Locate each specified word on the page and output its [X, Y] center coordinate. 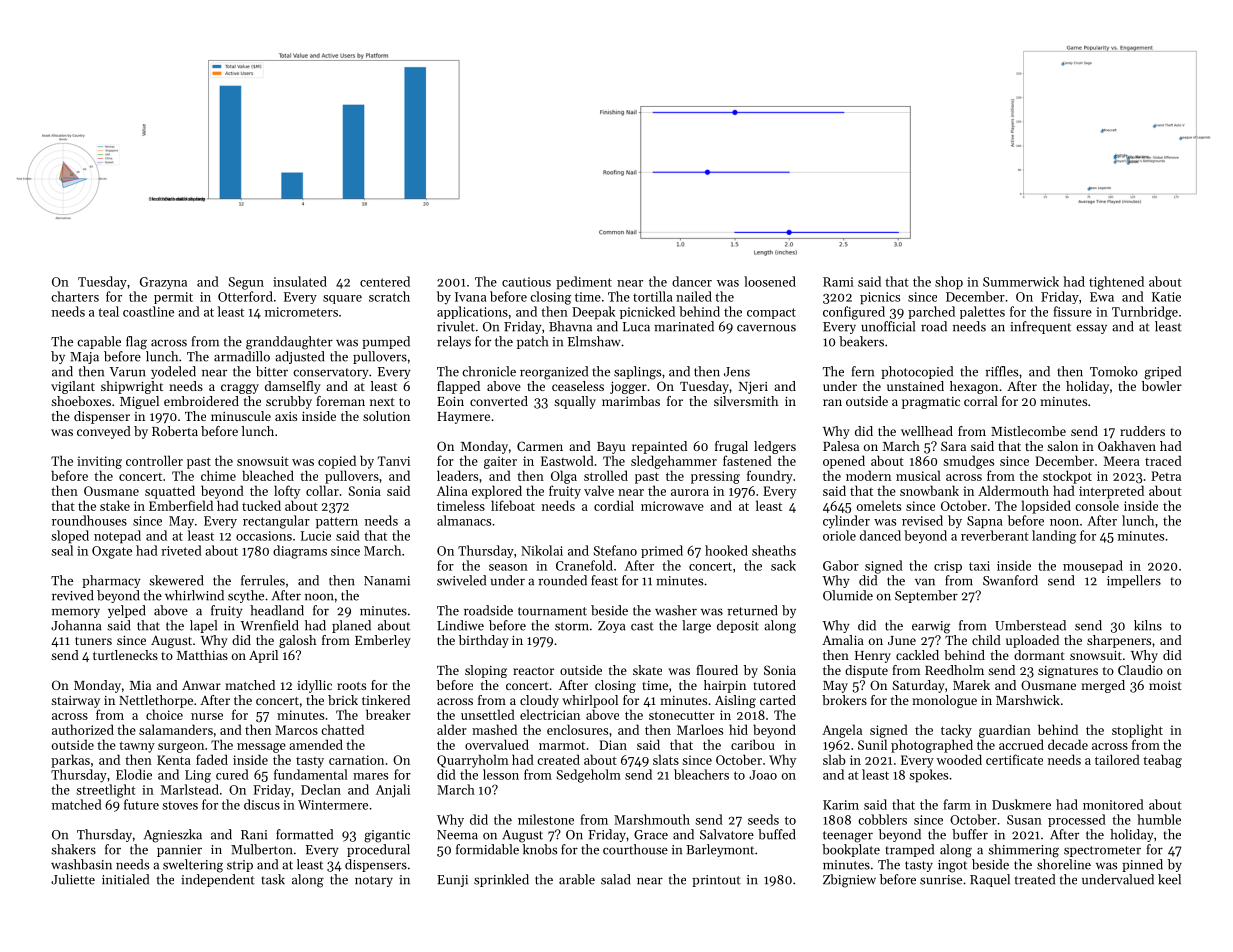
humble [1159, 819]
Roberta [175, 431]
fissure [1072, 311]
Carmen [540, 446]
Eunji [452, 881]
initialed [125, 879]
